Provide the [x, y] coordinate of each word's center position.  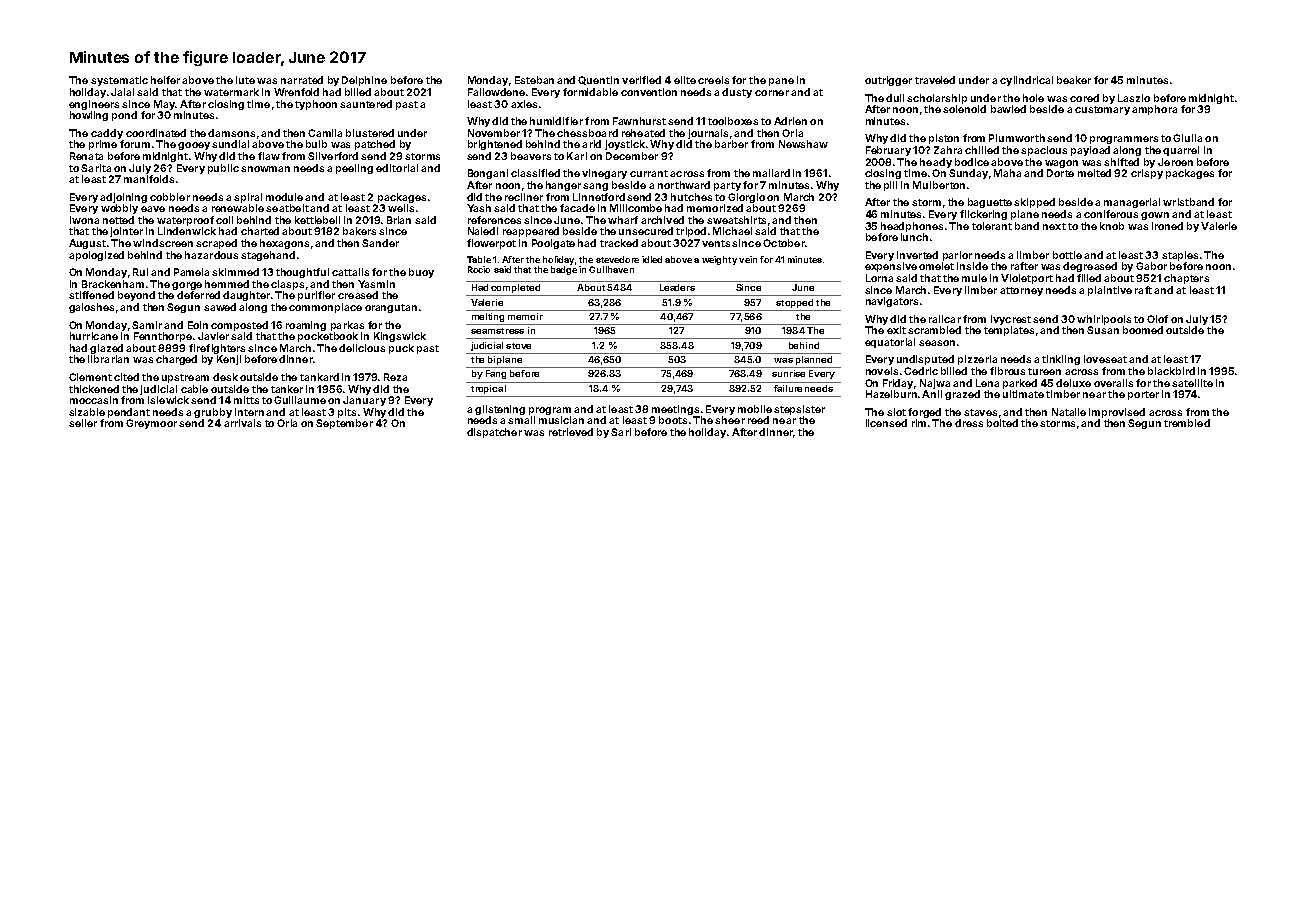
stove [518, 346]
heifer [165, 80]
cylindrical [1026, 81]
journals [708, 134]
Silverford [333, 156]
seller [83, 423]
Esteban [534, 80]
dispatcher [494, 433]
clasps [287, 285]
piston [944, 139]
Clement [90, 377]
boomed [1143, 330]
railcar [945, 319]
